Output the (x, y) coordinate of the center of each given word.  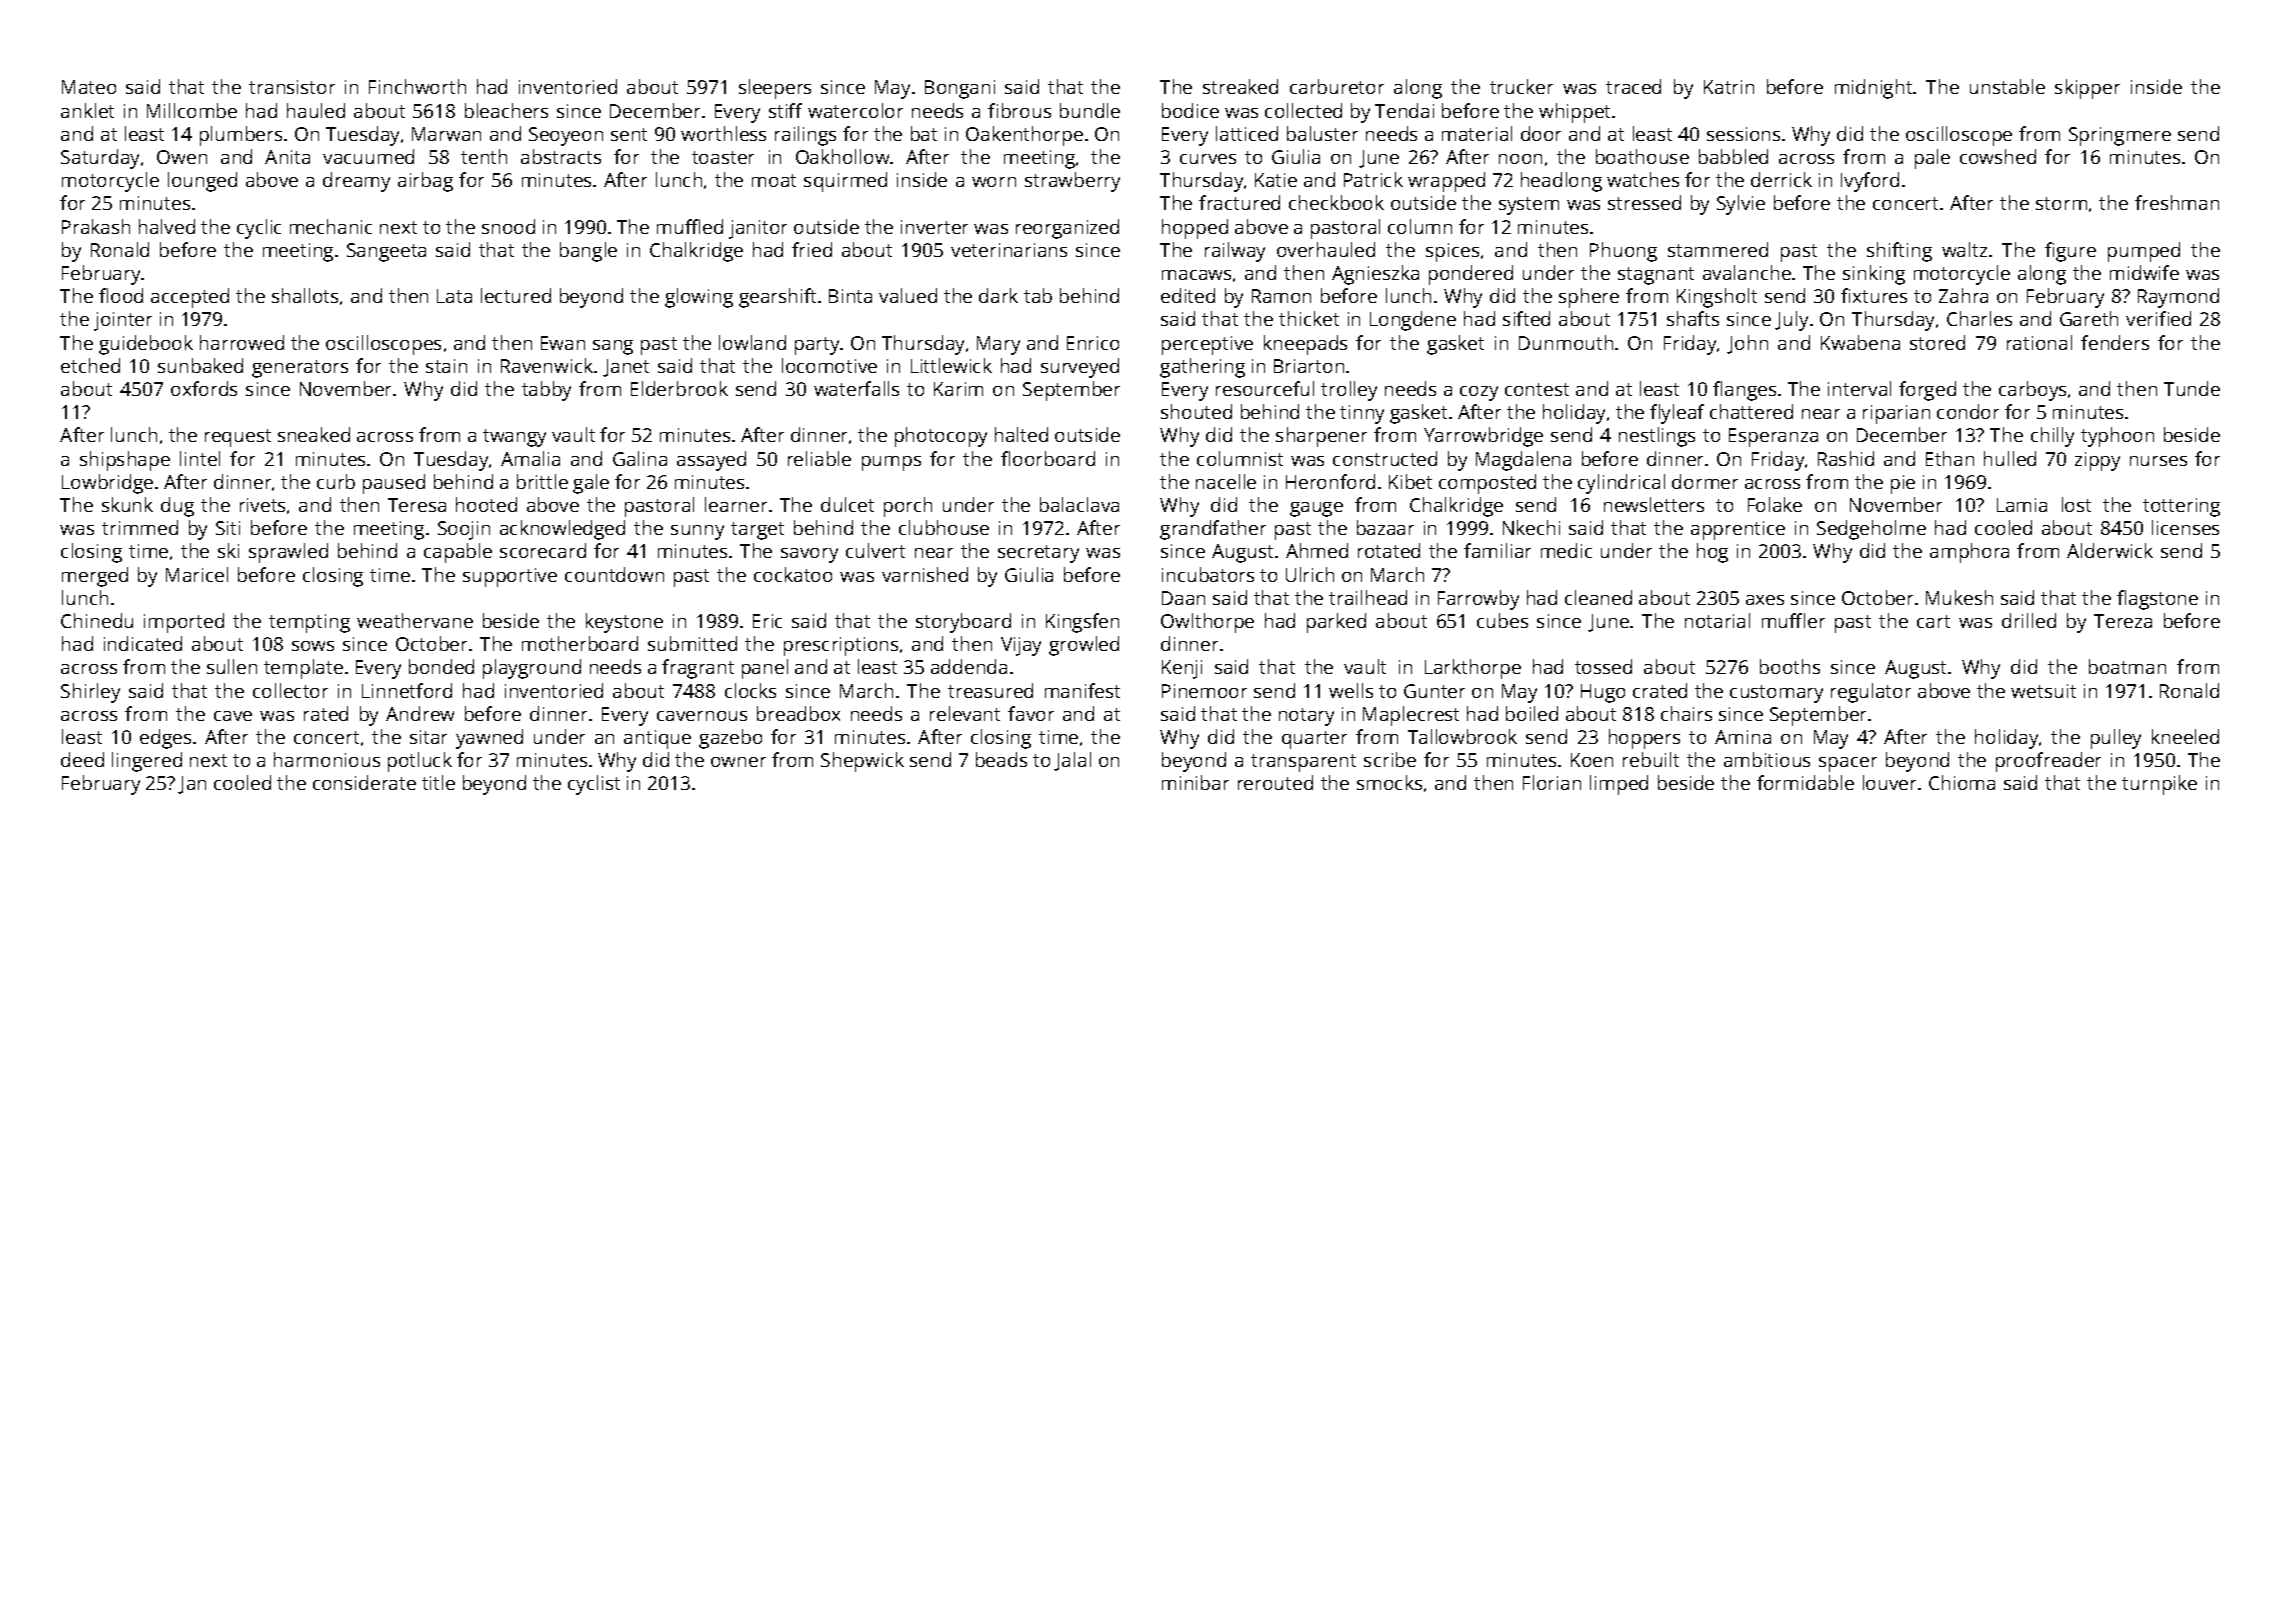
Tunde (2192, 388)
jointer (123, 321)
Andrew (420, 713)
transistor (292, 87)
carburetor (1337, 86)
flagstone (2157, 600)
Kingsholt (1717, 298)
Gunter (1434, 691)
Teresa (417, 505)
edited (1188, 295)
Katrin (1729, 87)
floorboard (1048, 458)
